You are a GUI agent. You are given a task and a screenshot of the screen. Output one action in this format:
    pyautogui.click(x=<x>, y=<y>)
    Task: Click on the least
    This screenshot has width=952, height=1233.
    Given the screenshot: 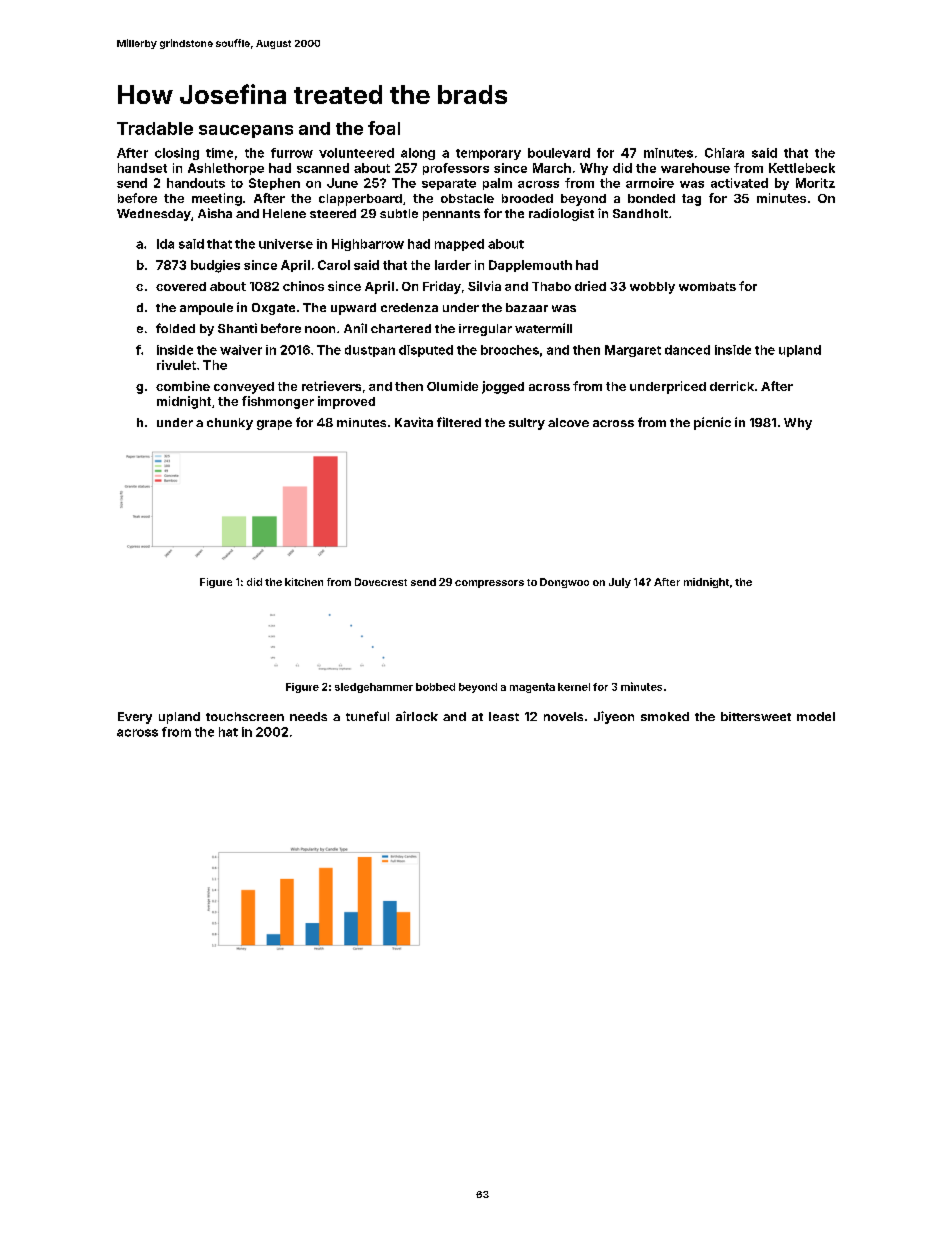 What is the action you would take?
    pyautogui.click(x=504, y=716)
